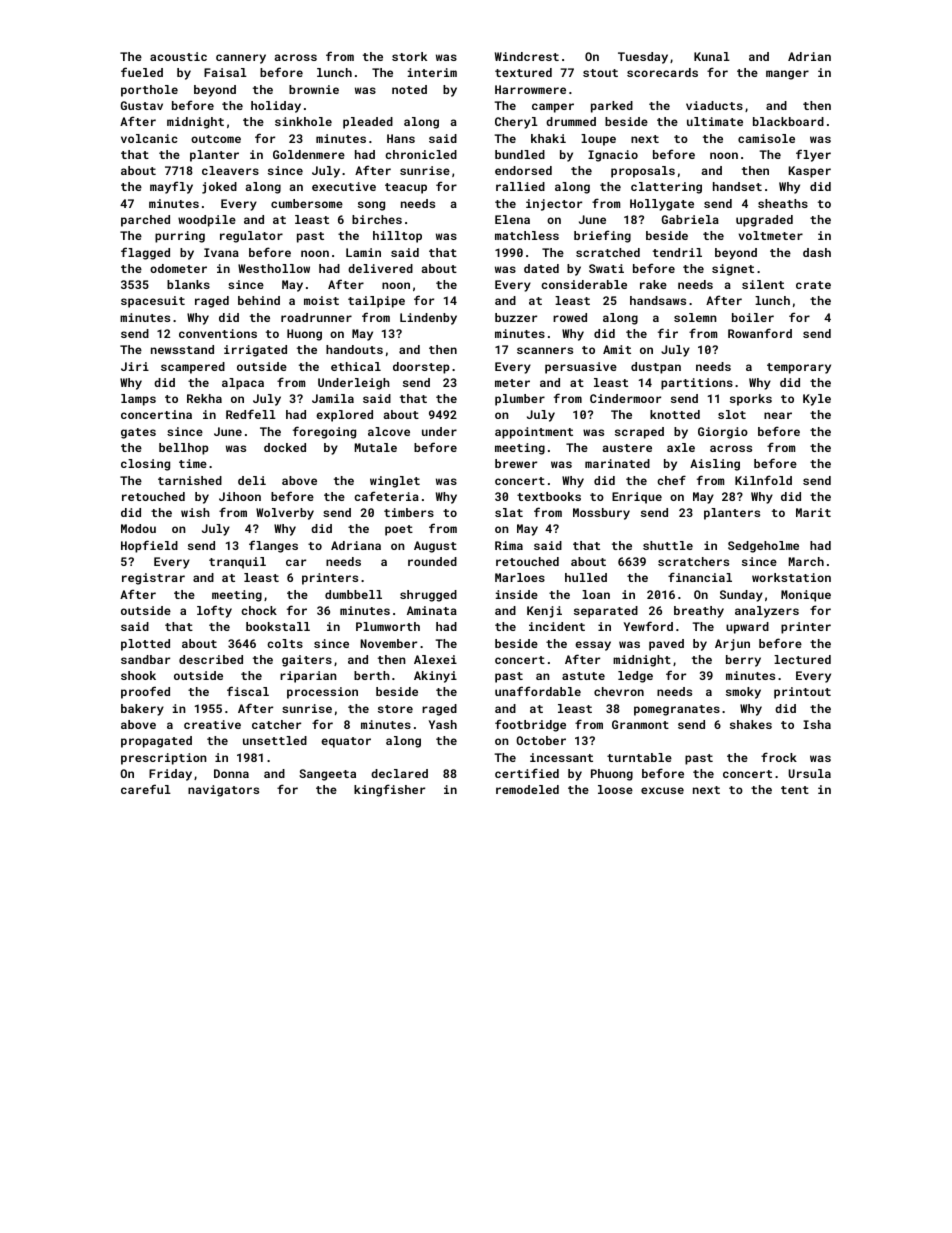 The width and height of the page is (952, 1233). I want to click on careful, so click(146, 789).
